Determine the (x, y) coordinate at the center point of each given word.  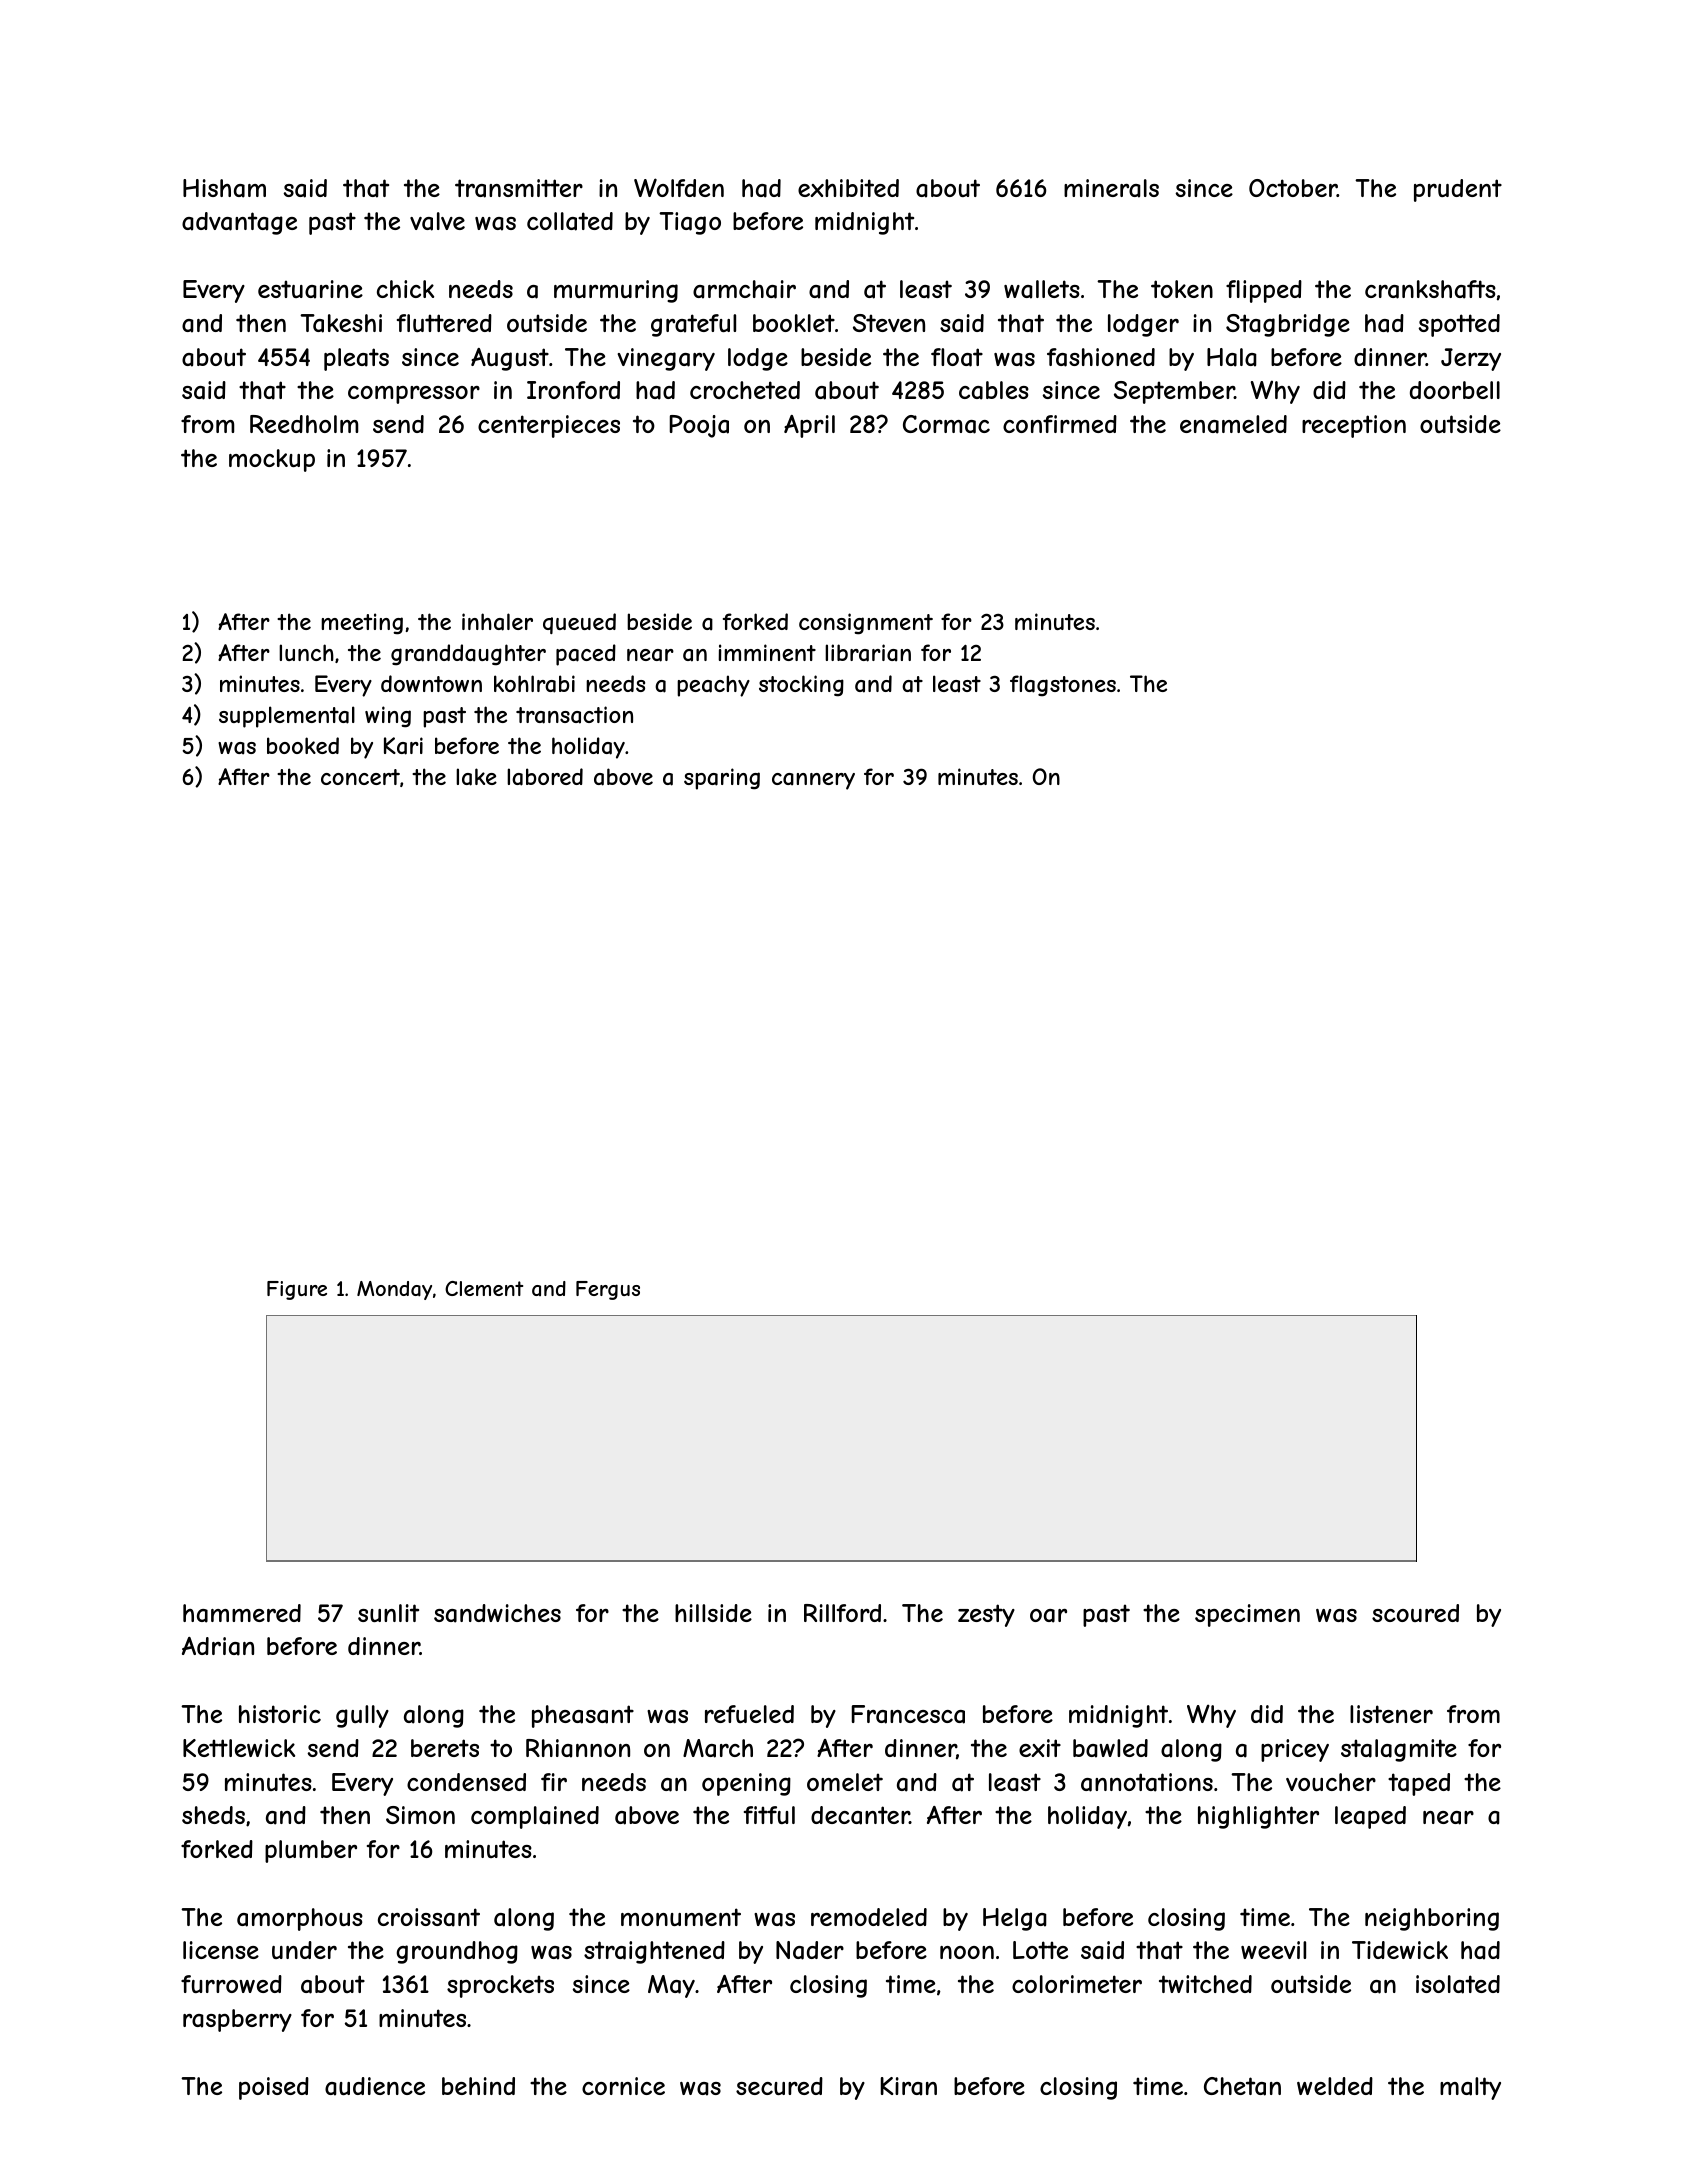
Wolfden (679, 187)
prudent (1458, 190)
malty (1470, 2088)
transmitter (519, 188)
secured (779, 2086)
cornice (623, 2086)
